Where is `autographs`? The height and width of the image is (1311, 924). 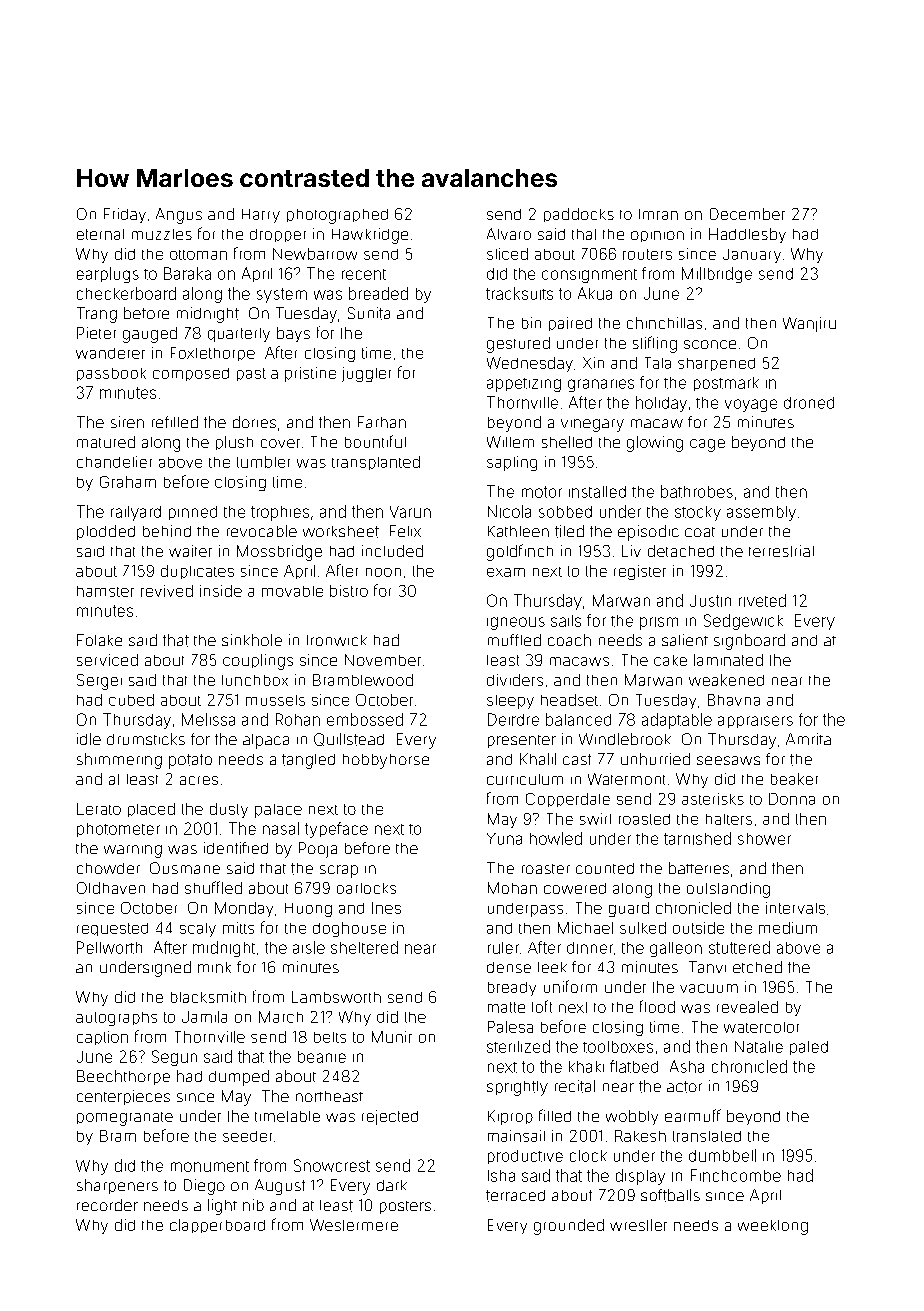 autographs is located at coordinates (116, 1019).
